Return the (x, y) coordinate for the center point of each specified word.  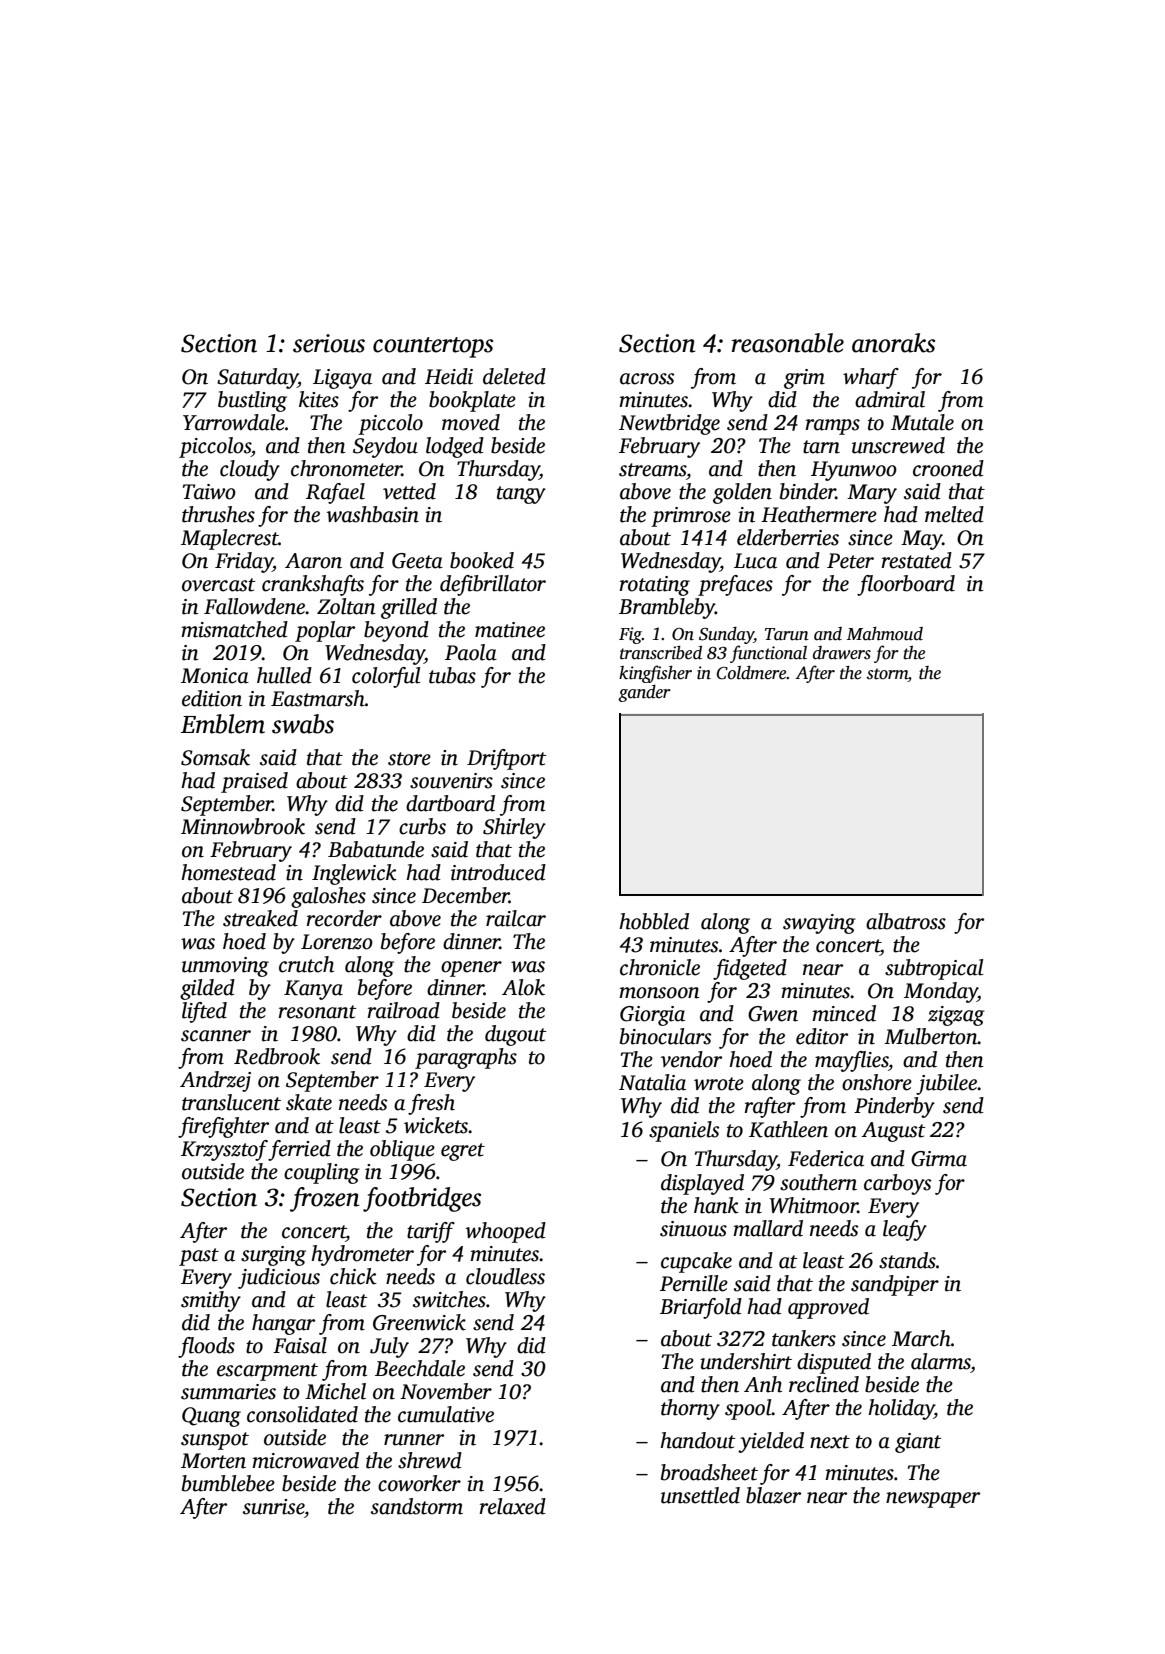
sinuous (693, 1229)
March (921, 1338)
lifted (204, 1012)
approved (828, 1308)
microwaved (305, 1460)
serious (329, 343)
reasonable (788, 343)
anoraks (893, 343)
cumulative (446, 1414)
